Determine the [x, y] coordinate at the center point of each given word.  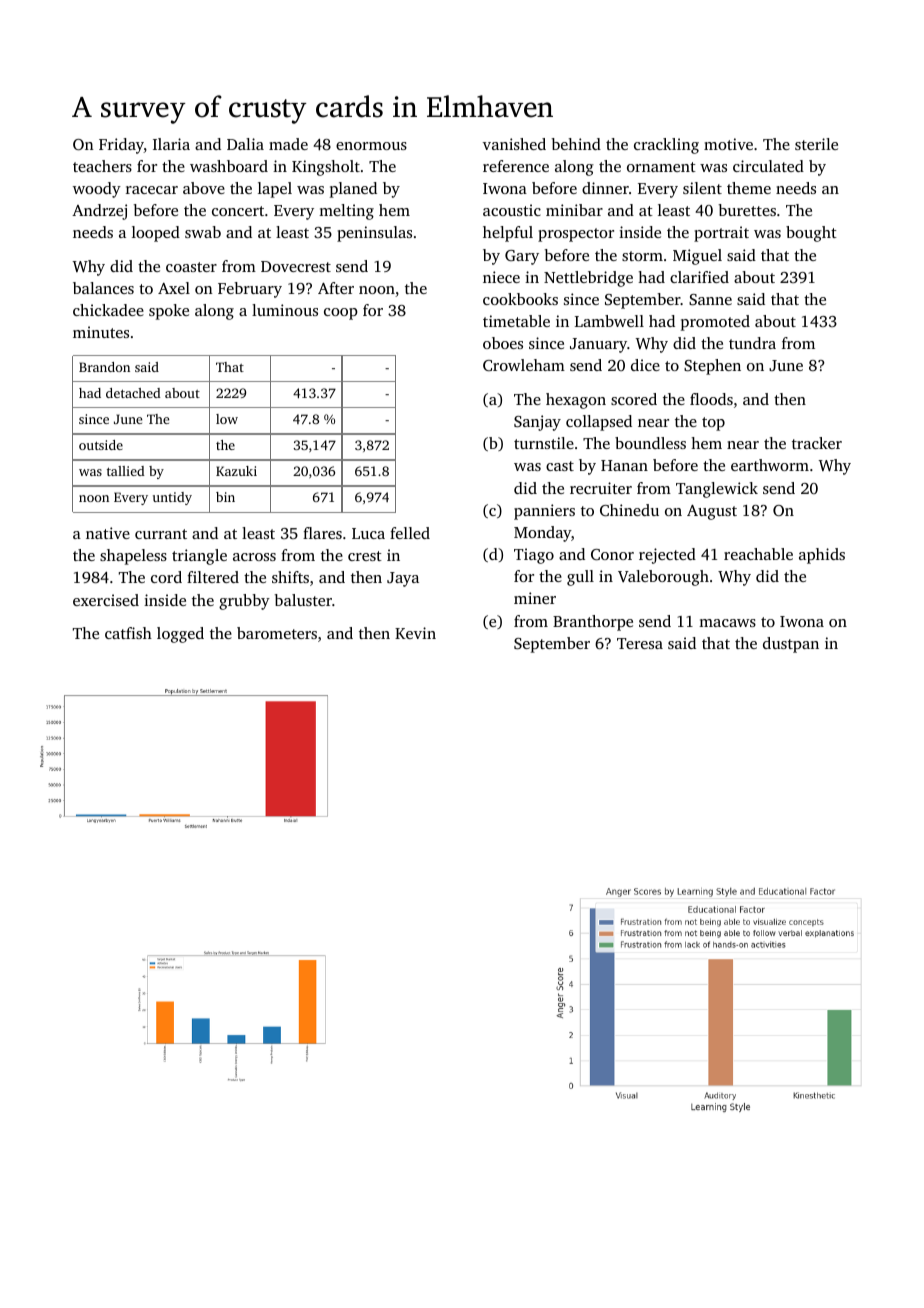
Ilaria [171, 144]
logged [180, 635]
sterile [816, 144]
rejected [667, 556]
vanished [514, 144]
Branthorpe [593, 623]
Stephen [712, 367]
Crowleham [524, 365]
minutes [101, 332]
